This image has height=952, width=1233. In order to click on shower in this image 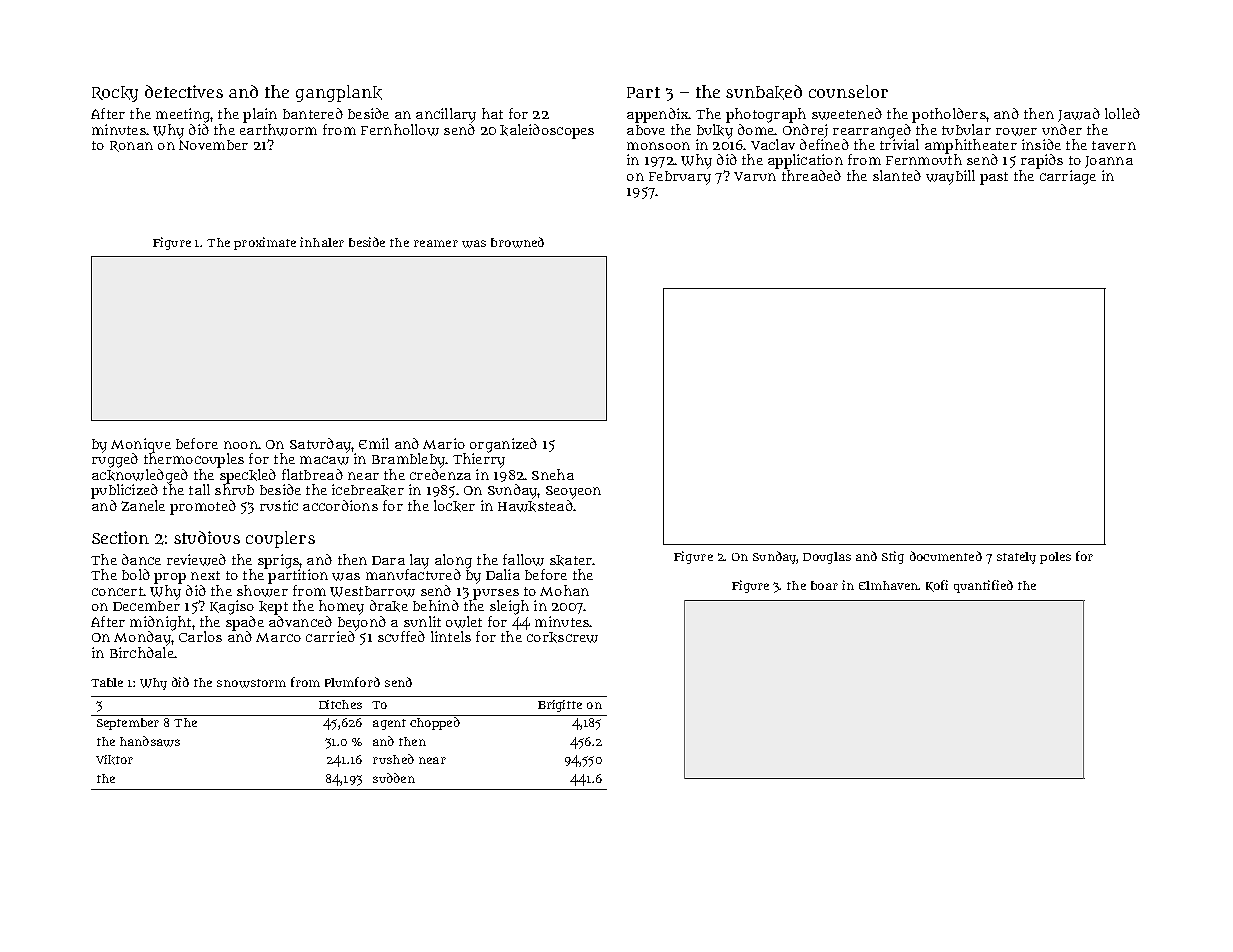, I will do `click(262, 591)`.
